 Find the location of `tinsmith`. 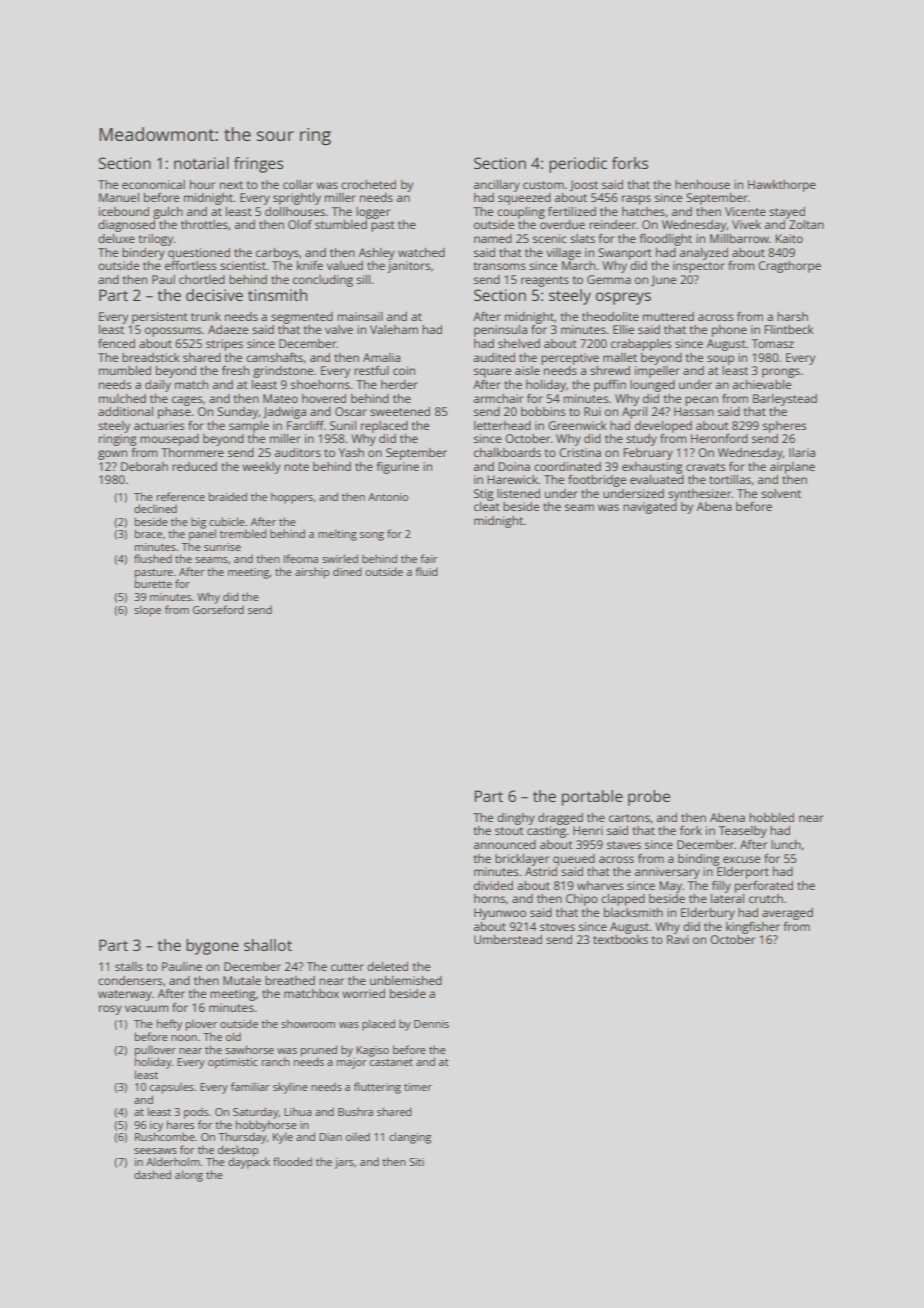

tinsmith is located at coordinates (277, 295).
